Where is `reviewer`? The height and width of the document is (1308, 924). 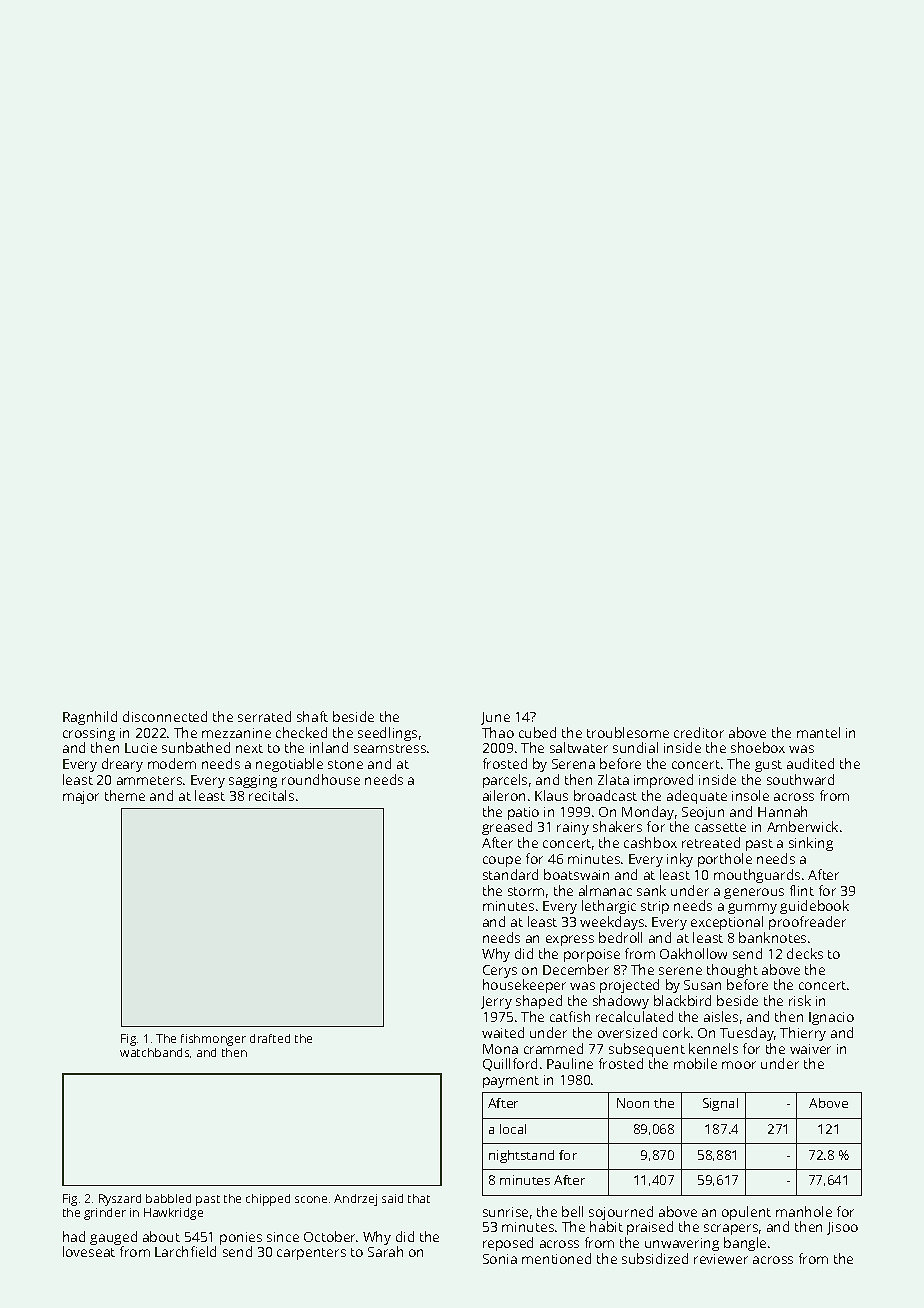
reviewer is located at coordinates (721, 1259).
